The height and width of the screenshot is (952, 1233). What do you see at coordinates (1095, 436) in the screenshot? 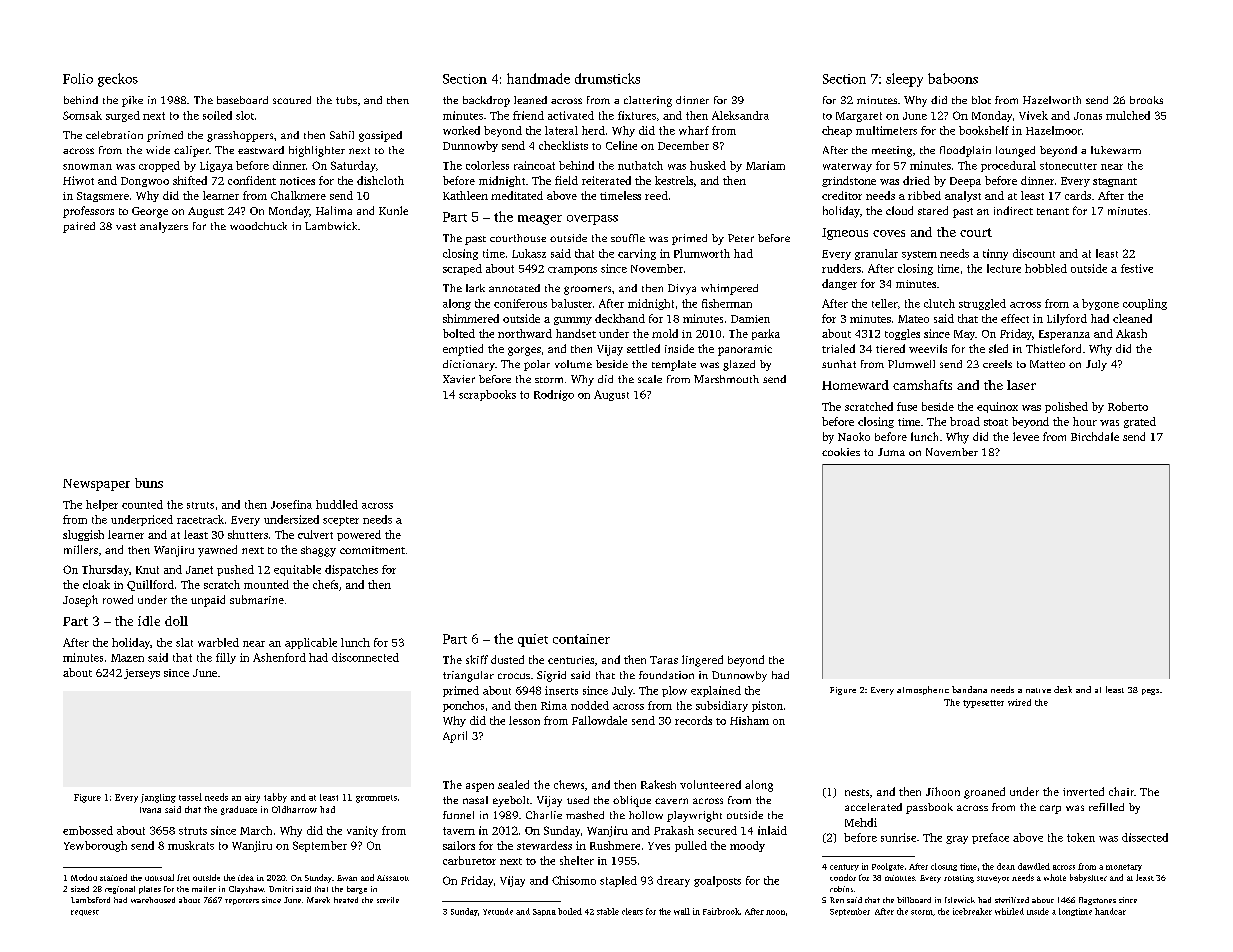
I see `Birchdale` at bounding box center [1095, 436].
